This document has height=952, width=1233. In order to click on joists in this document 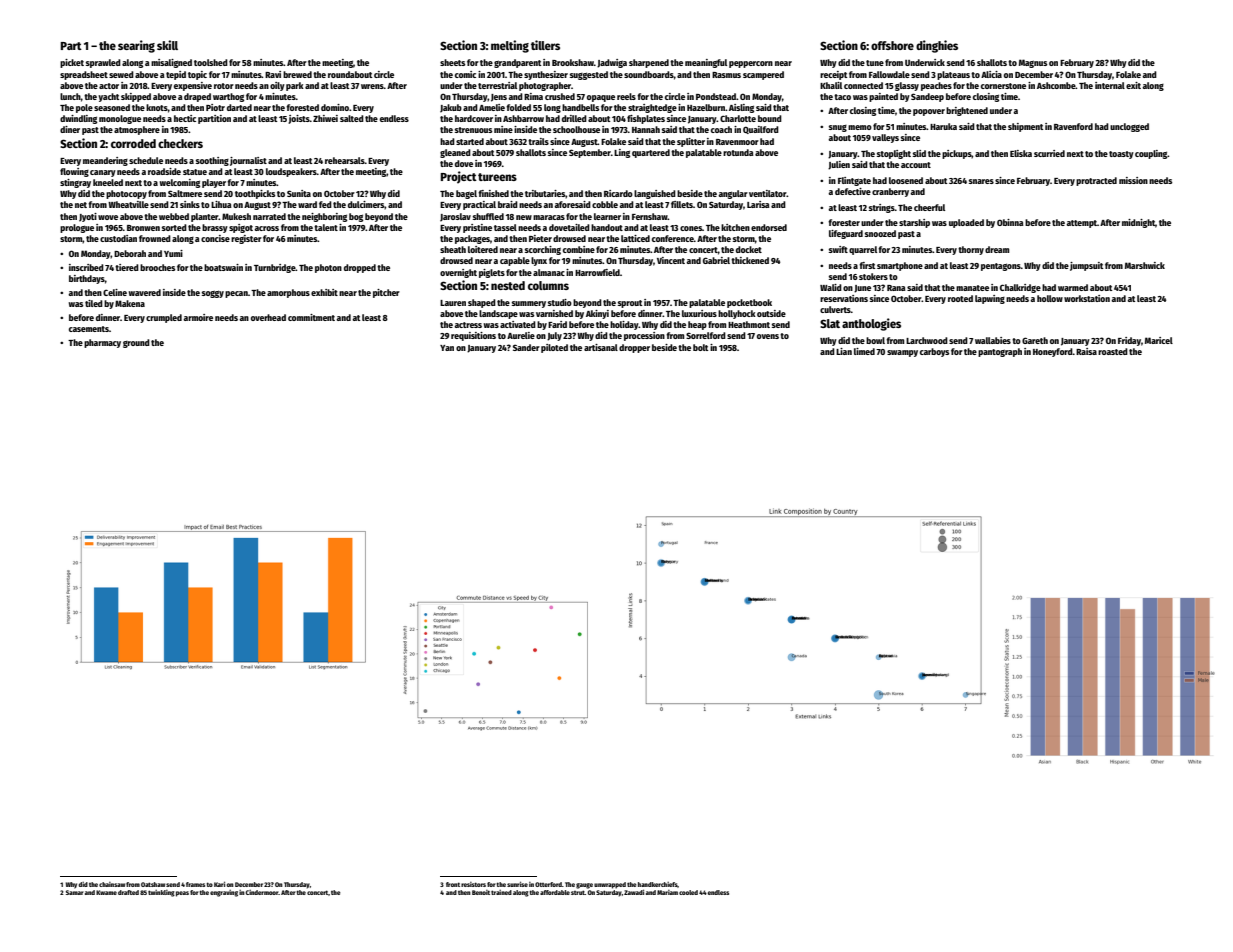, I will do `click(299, 119)`.
